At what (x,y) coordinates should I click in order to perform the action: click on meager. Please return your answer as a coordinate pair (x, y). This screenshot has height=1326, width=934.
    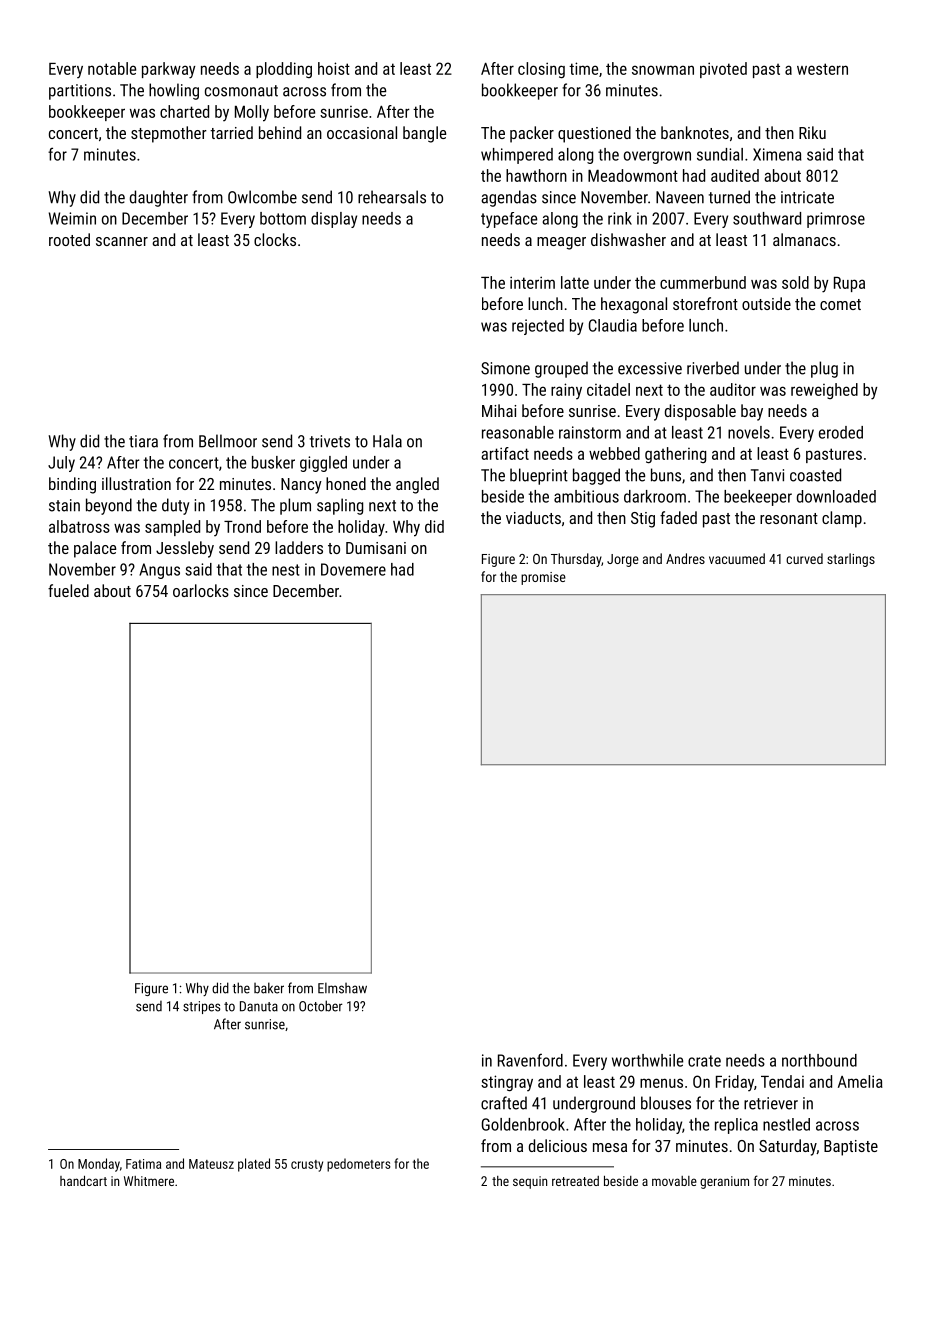
    Looking at the image, I should click on (561, 243).
